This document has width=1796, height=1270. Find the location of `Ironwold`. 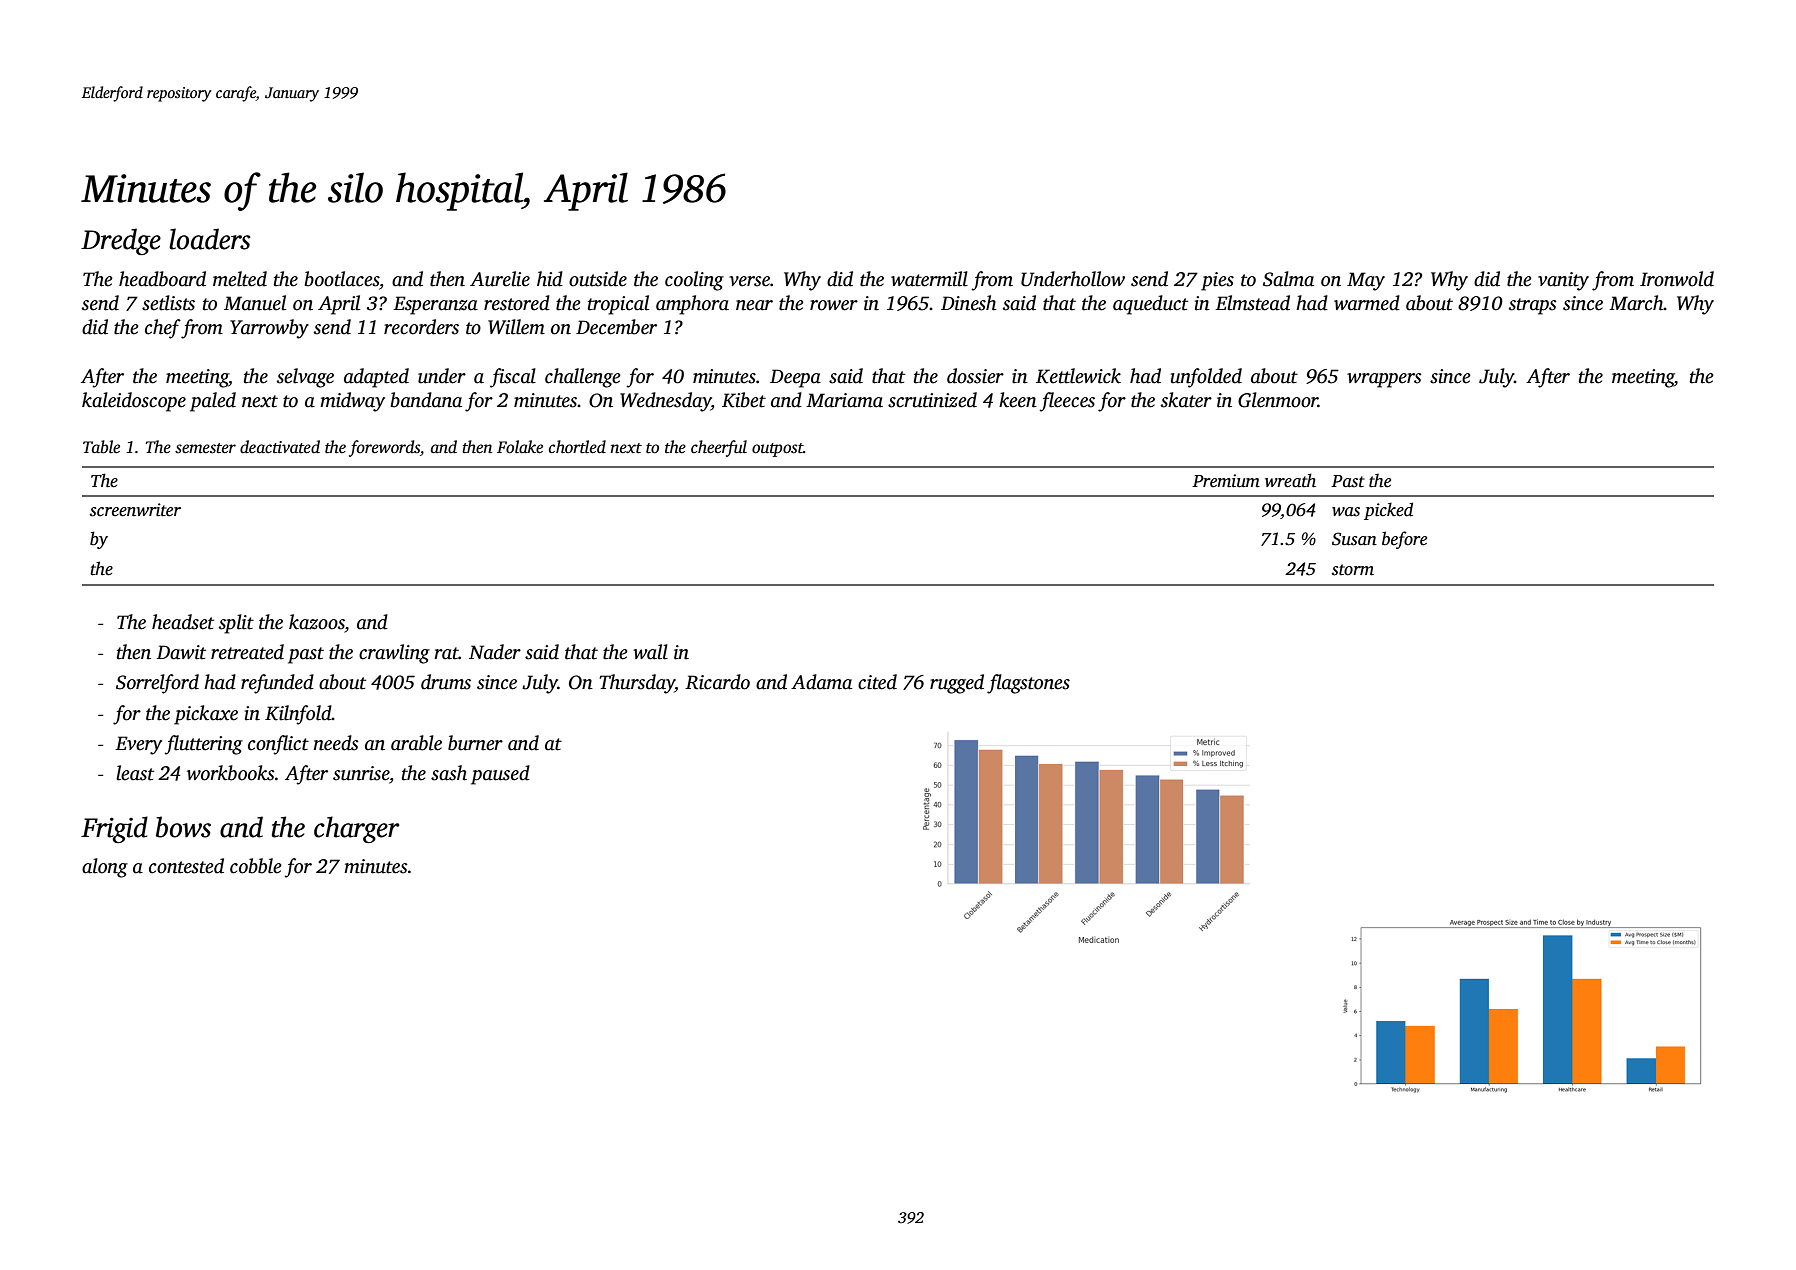

Ironwold is located at coordinates (1677, 279).
